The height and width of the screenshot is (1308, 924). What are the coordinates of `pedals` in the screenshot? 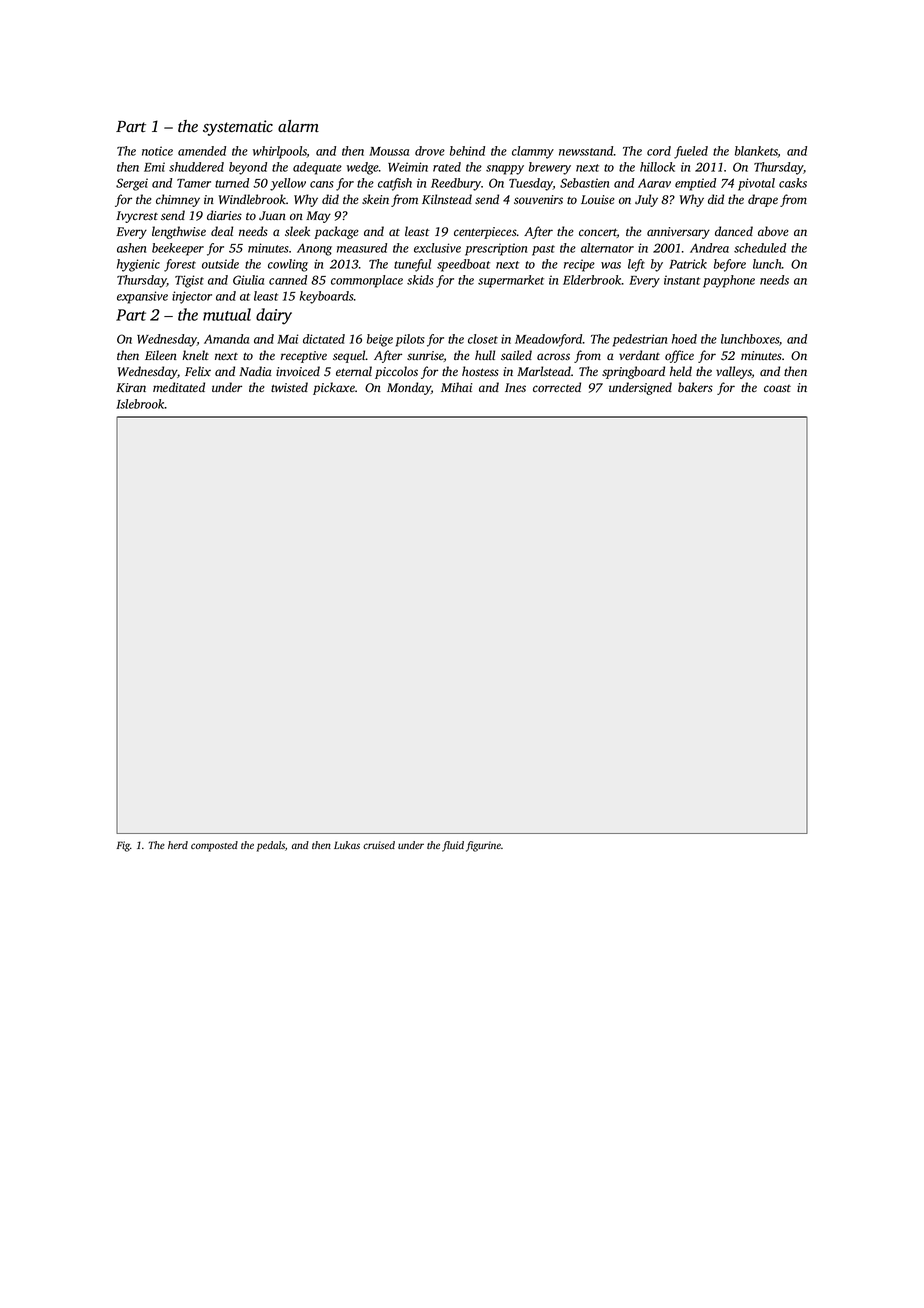 It's located at (271, 846).
